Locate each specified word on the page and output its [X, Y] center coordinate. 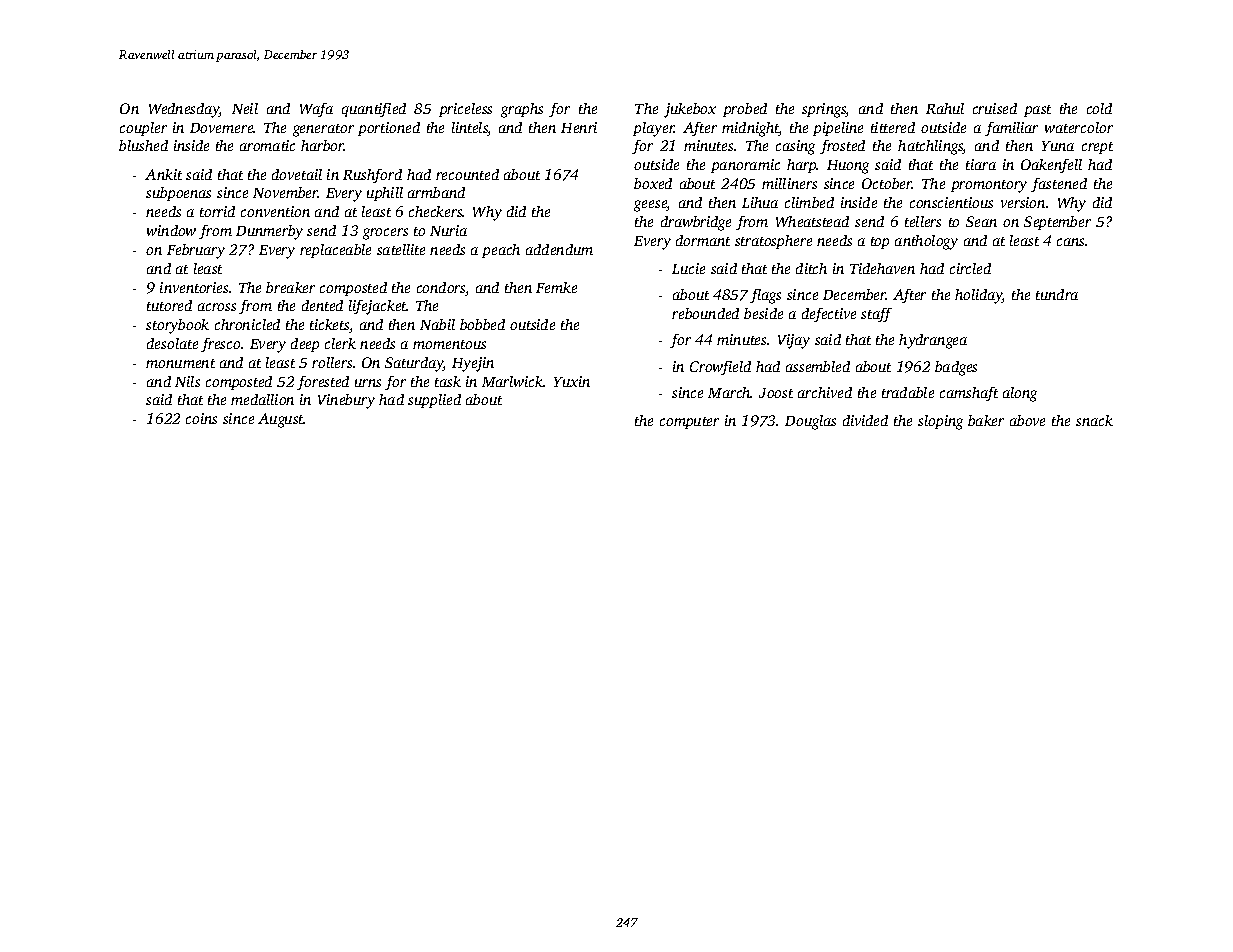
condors [441, 289]
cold [1099, 108]
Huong [848, 167]
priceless [465, 110]
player [654, 129]
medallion [262, 399]
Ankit [163, 174]
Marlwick [513, 381]
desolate [172, 343]
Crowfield [720, 368]
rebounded [705, 313]
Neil [245, 108]
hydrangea [933, 341]
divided [865, 420]
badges [956, 368]
